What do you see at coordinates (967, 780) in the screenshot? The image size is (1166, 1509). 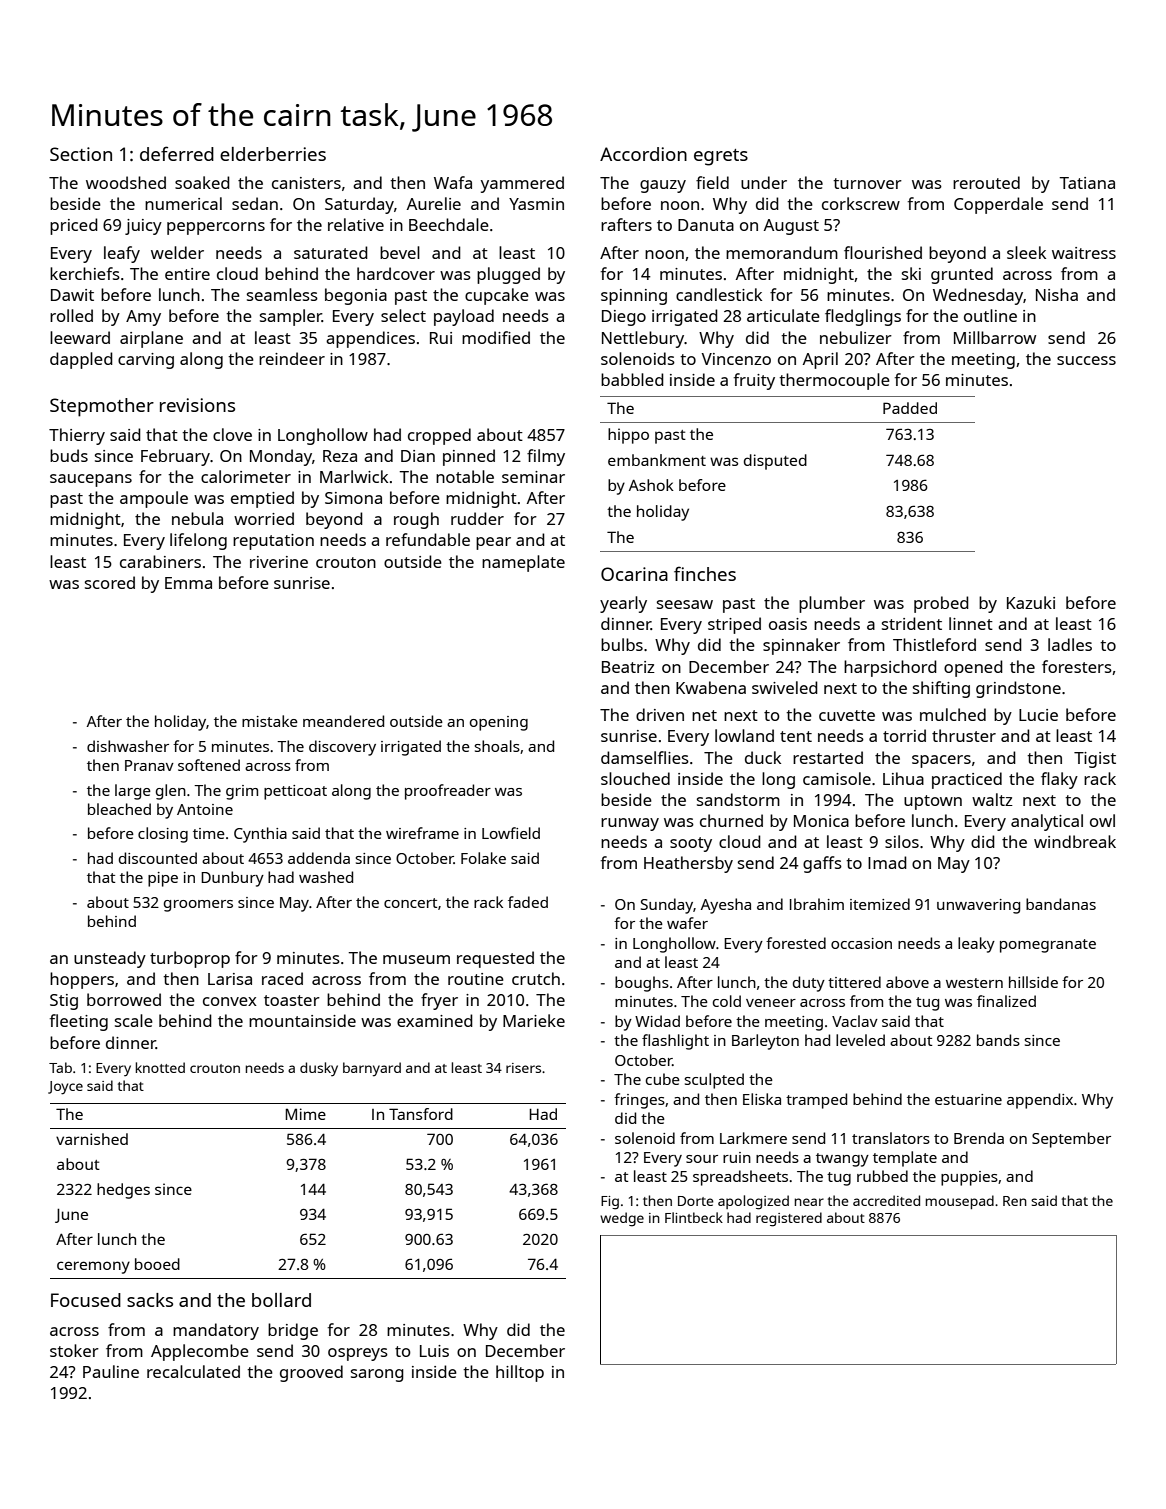 I see `practiced` at bounding box center [967, 780].
